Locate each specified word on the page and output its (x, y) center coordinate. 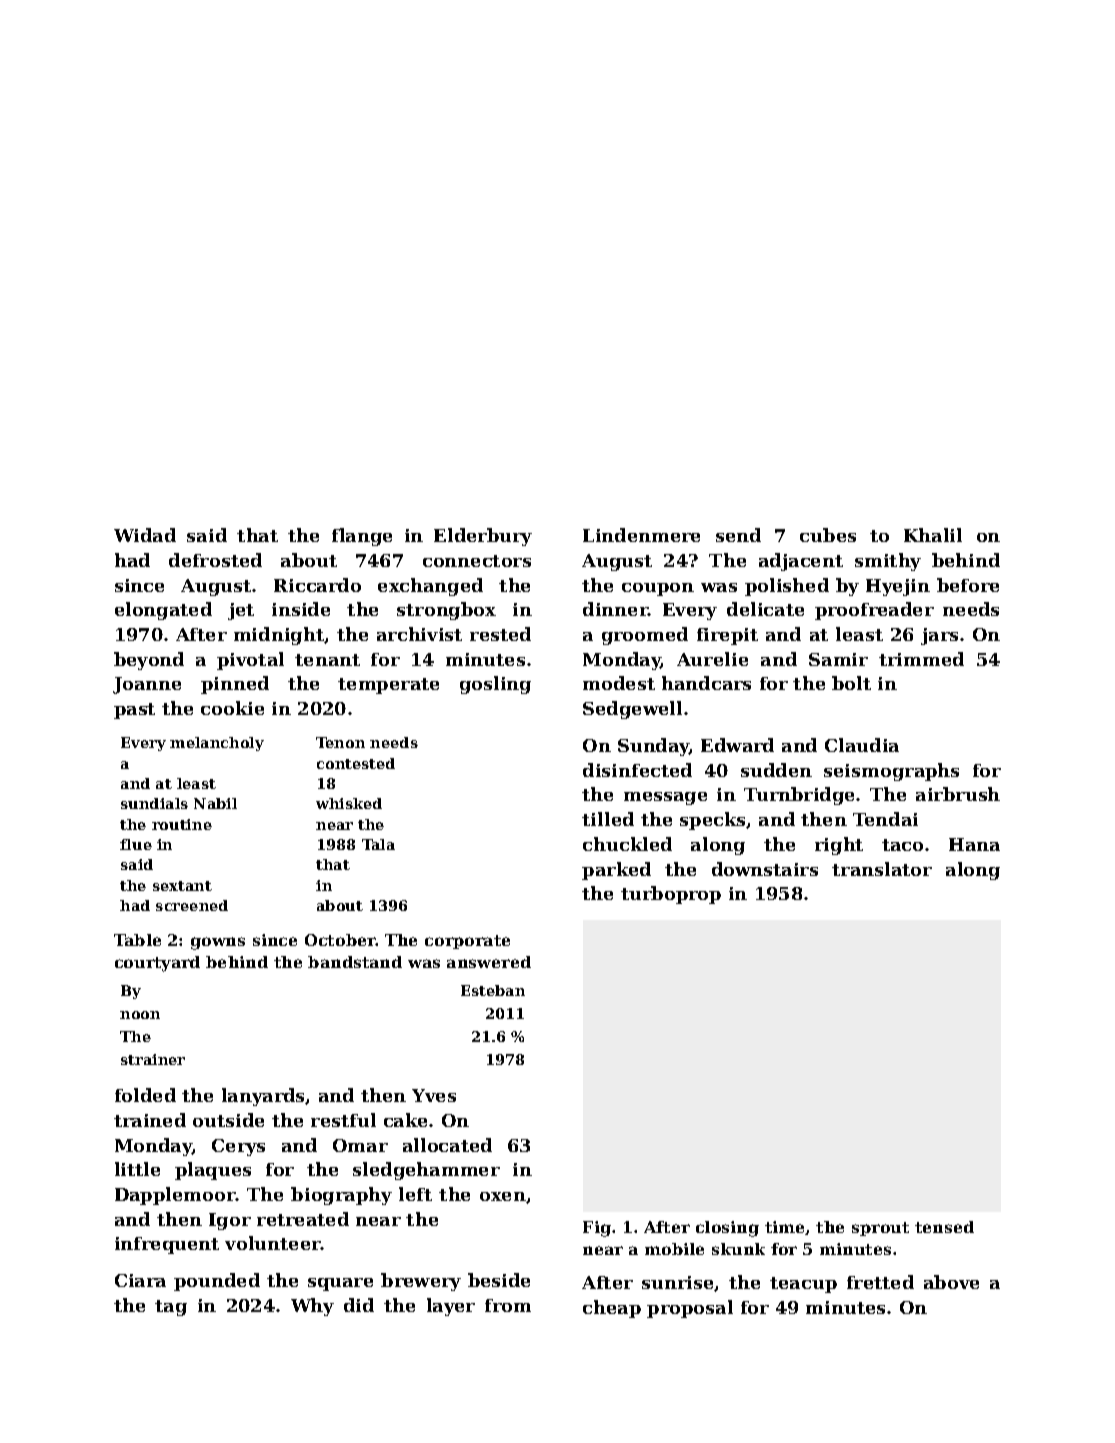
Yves (434, 1095)
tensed (944, 1227)
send (738, 535)
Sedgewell (632, 710)
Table (137, 940)
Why (312, 1307)
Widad (145, 535)
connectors (477, 561)
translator (882, 869)
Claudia (862, 745)
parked (616, 871)
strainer (153, 1059)
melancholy (217, 744)
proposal (690, 1309)
